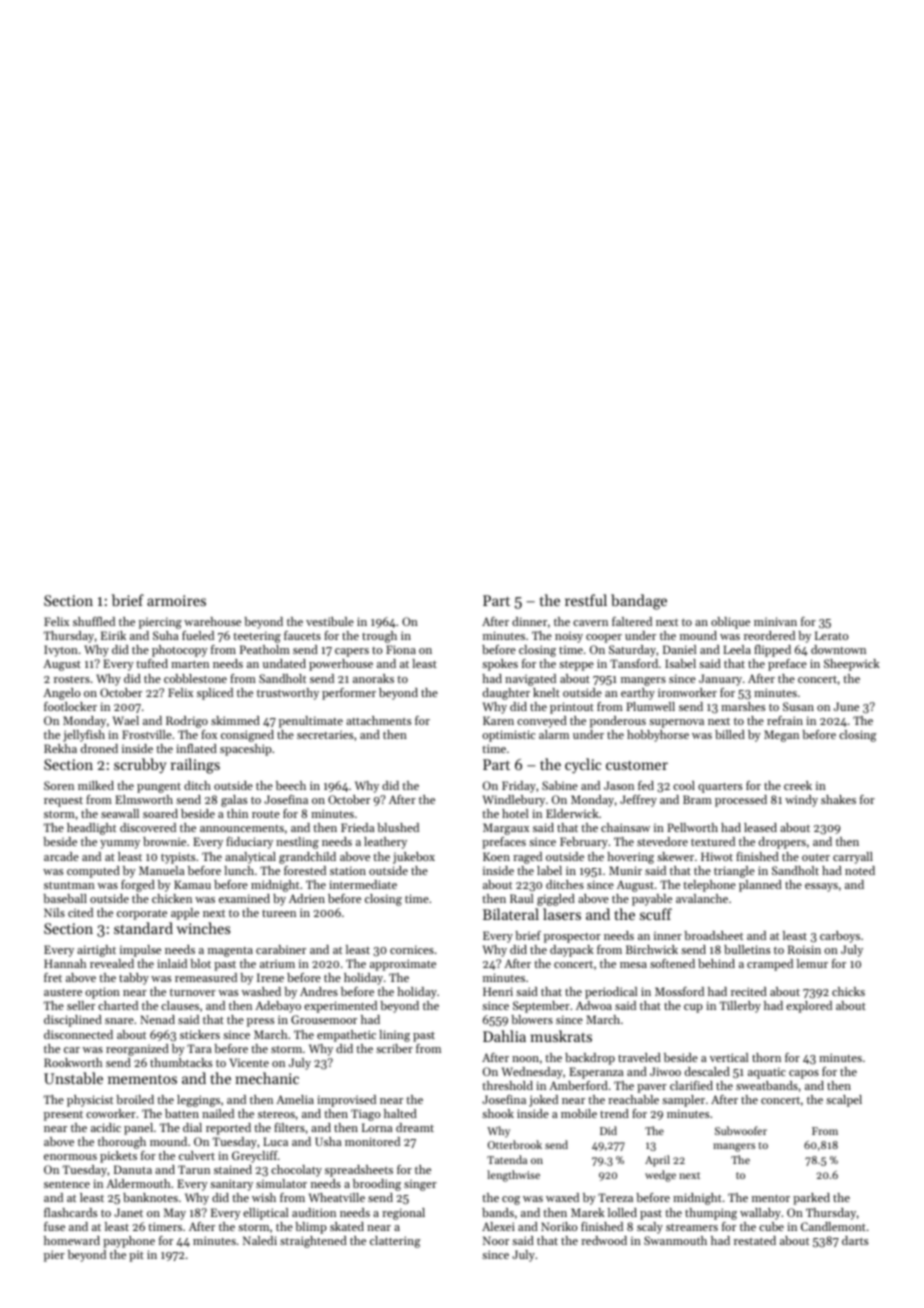 This image has width=924, height=1308. Describe the element at coordinates (855, 1240) in the image. I see `darts` at that location.
